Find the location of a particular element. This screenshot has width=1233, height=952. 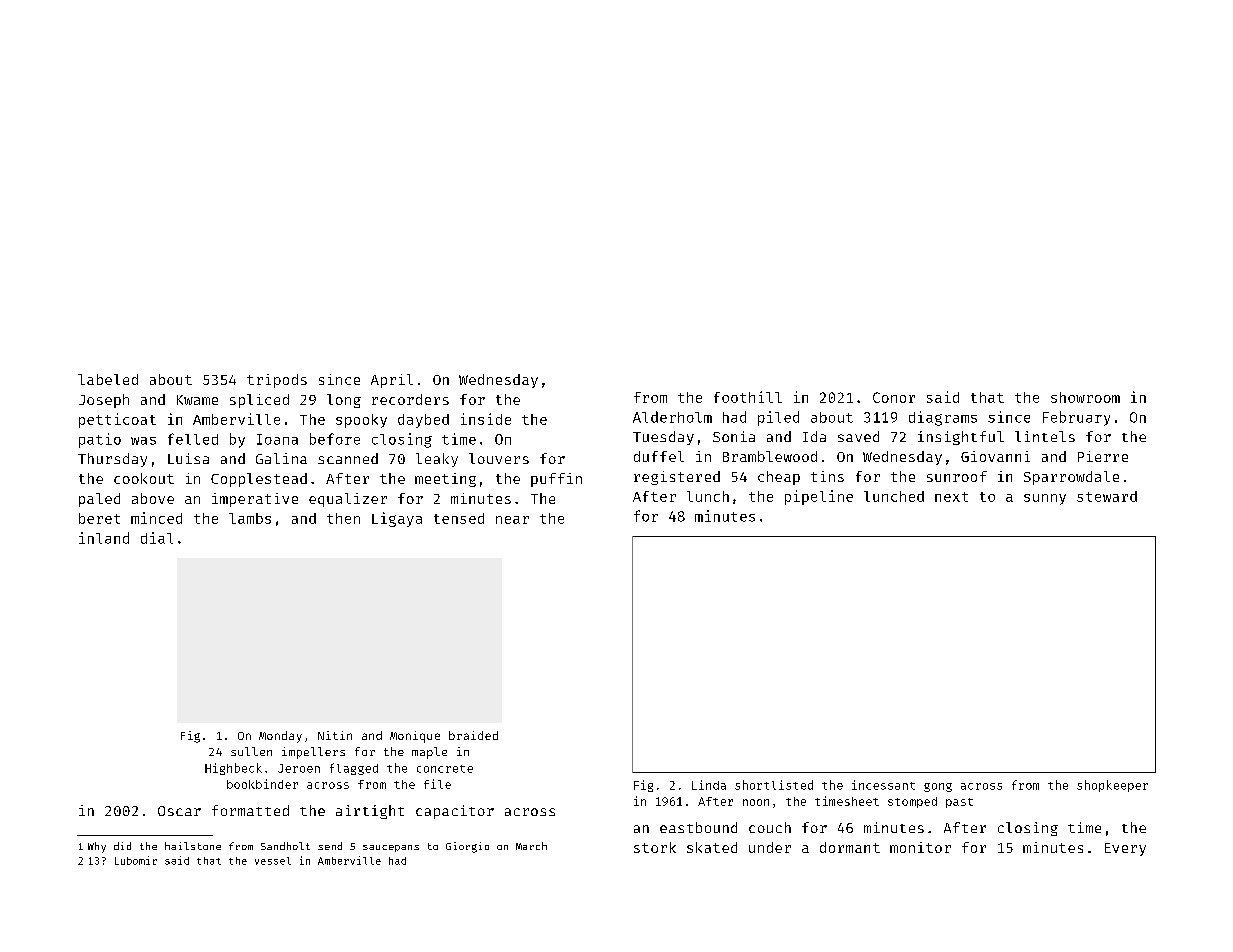

vessel is located at coordinates (273, 861).
